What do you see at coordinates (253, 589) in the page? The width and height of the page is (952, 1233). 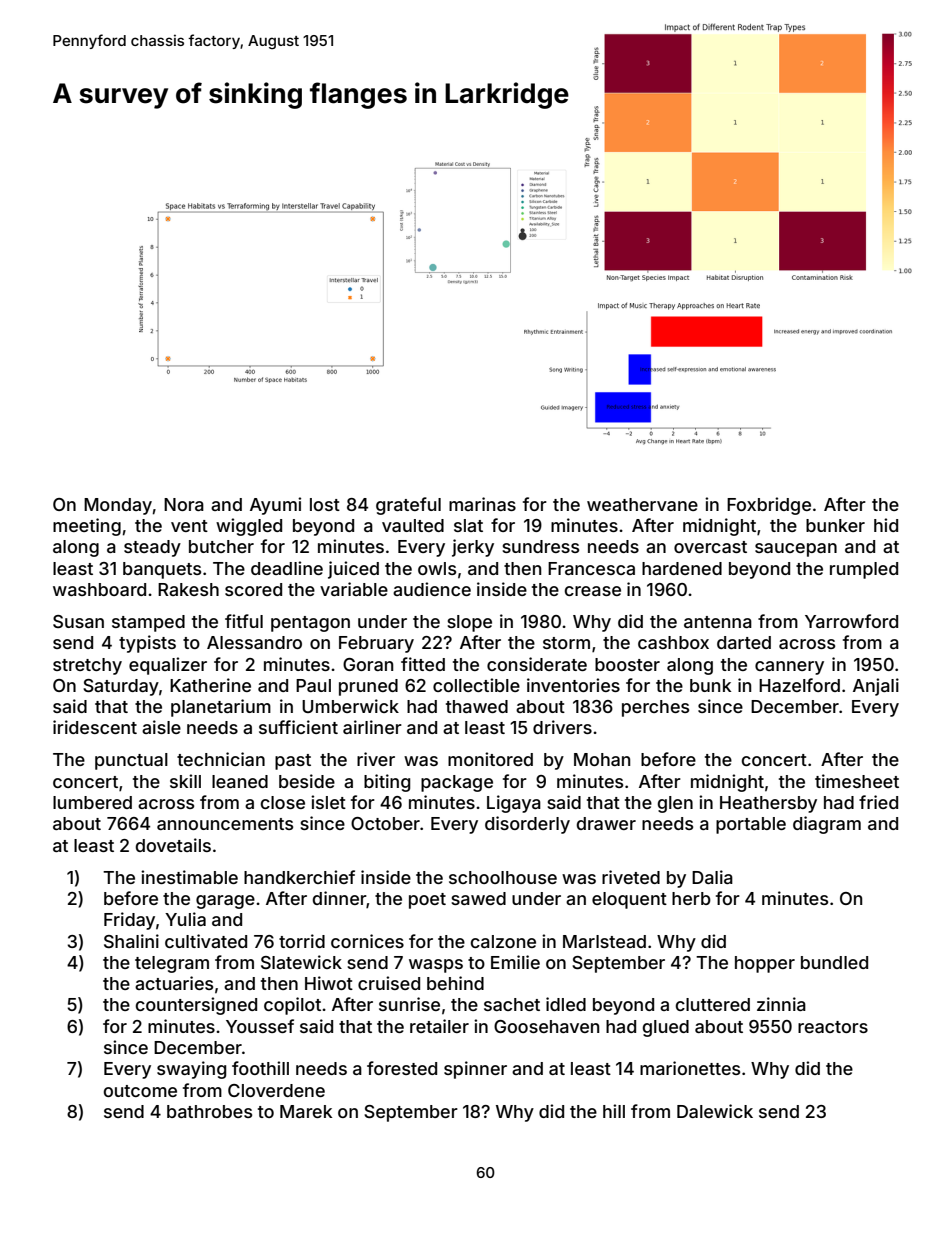 I see `scored` at bounding box center [253, 589].
